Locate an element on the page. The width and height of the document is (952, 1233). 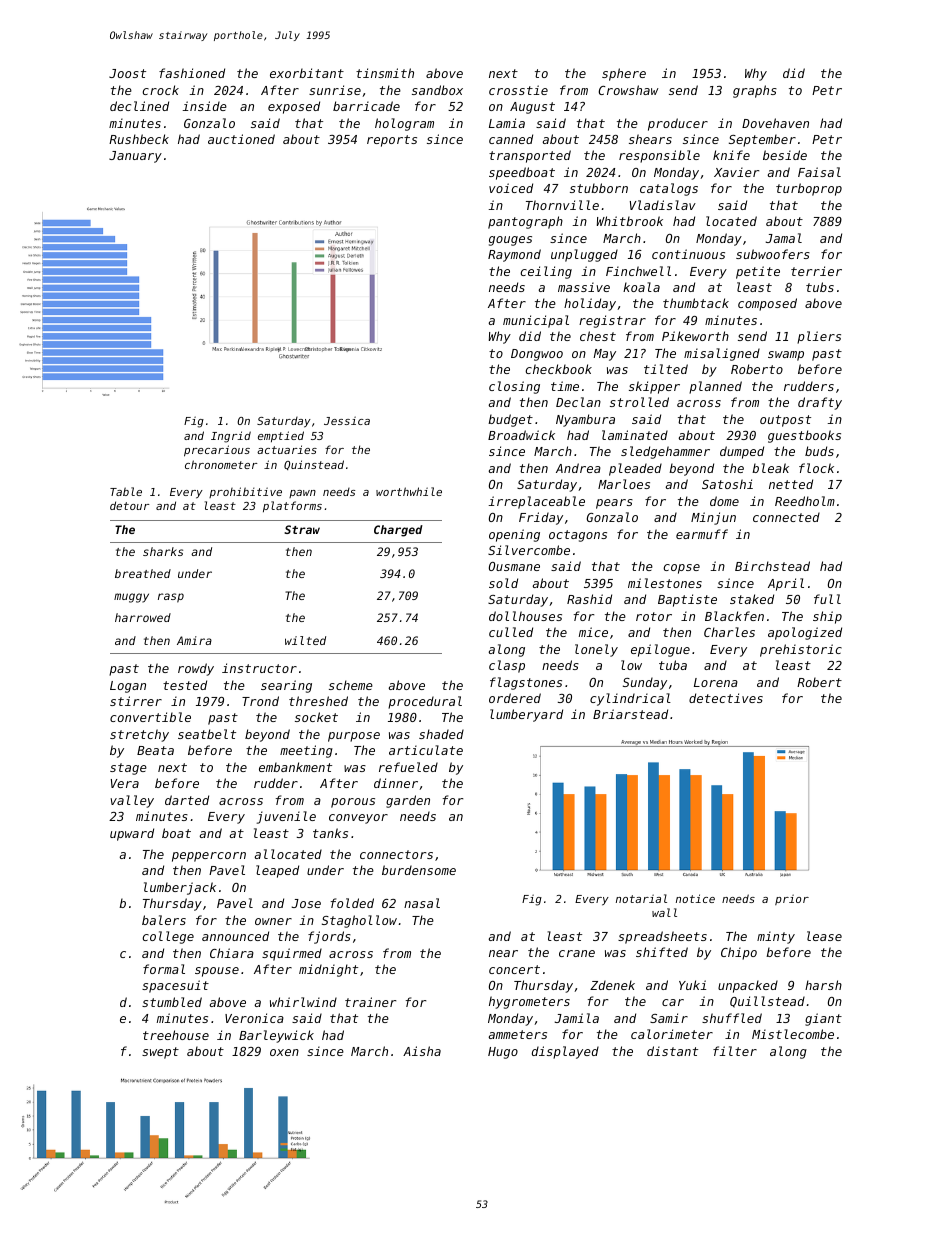
closing is located at coordinates (514, 387).
